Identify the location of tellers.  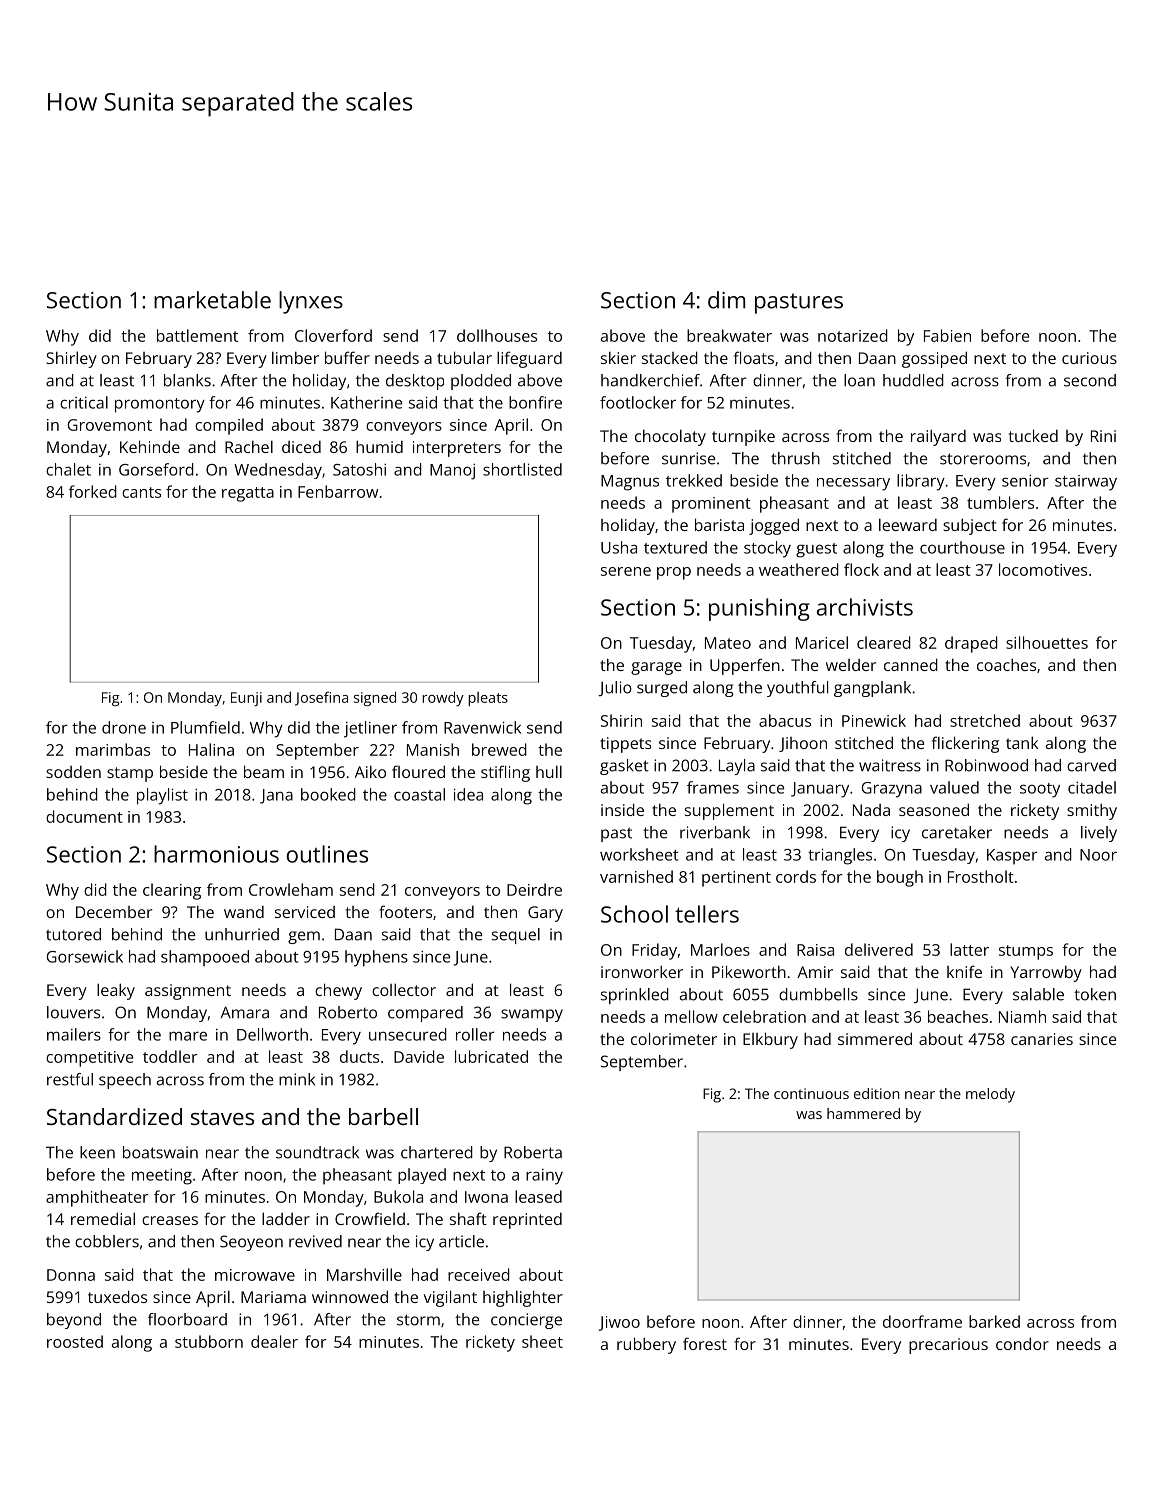
(707, 914).
